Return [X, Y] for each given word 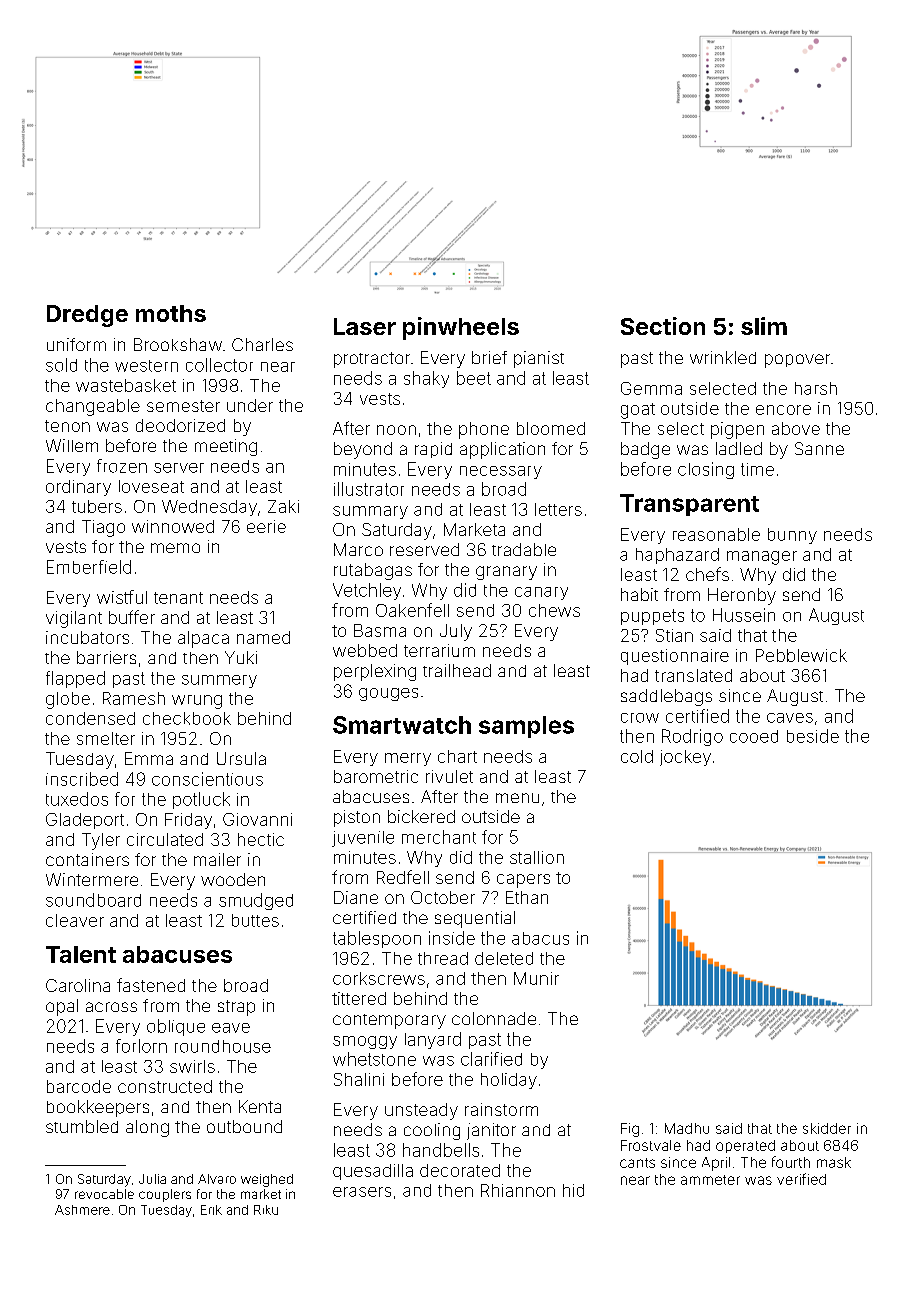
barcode [79, 1086]
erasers [362, 1192]
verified [801, 1179]
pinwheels [461, 328]
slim [764, 326]
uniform [76, 344]
